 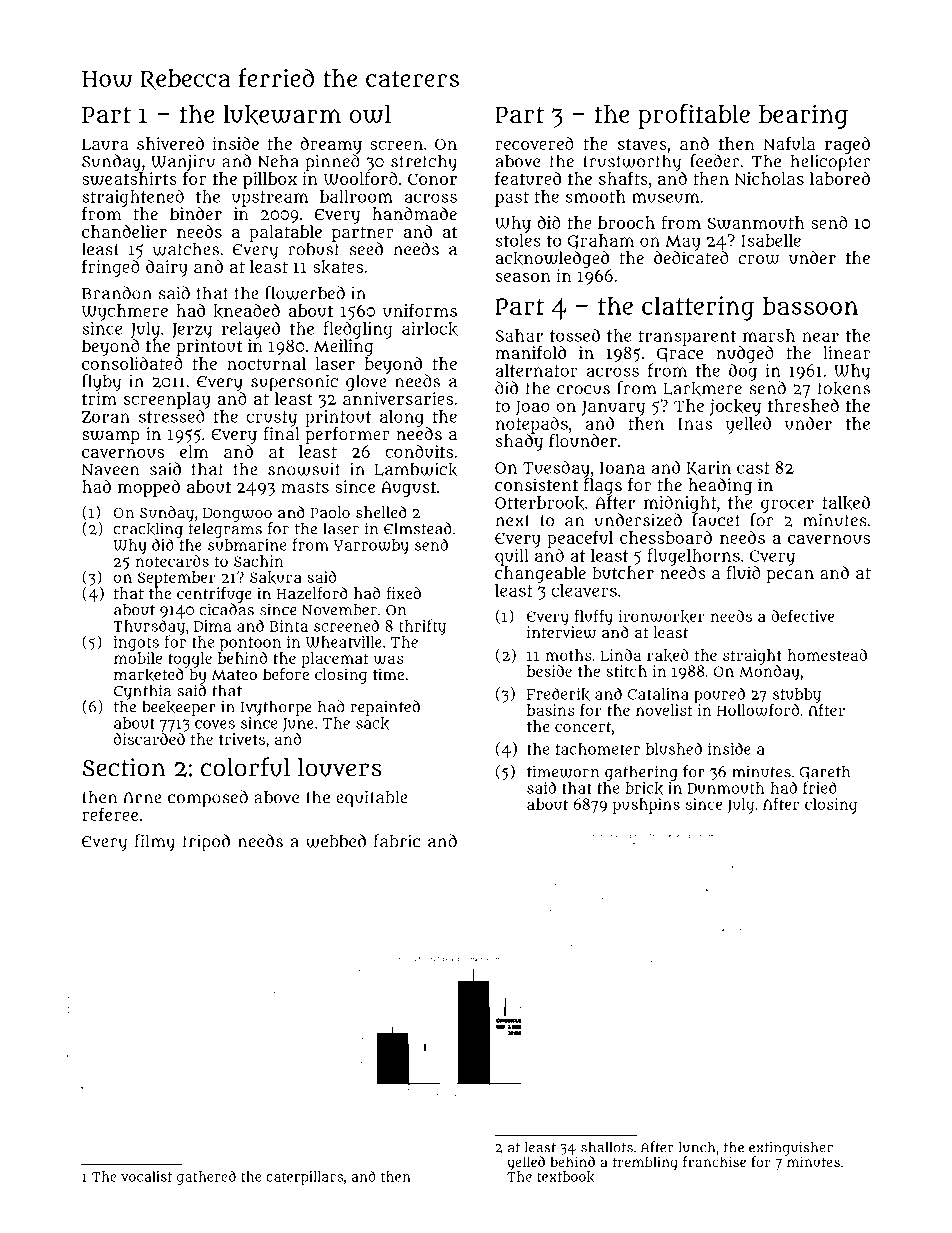 What do you see at coordinates (397, 841) in the document?
I see `fabric` at bounding box center [397, 841].
